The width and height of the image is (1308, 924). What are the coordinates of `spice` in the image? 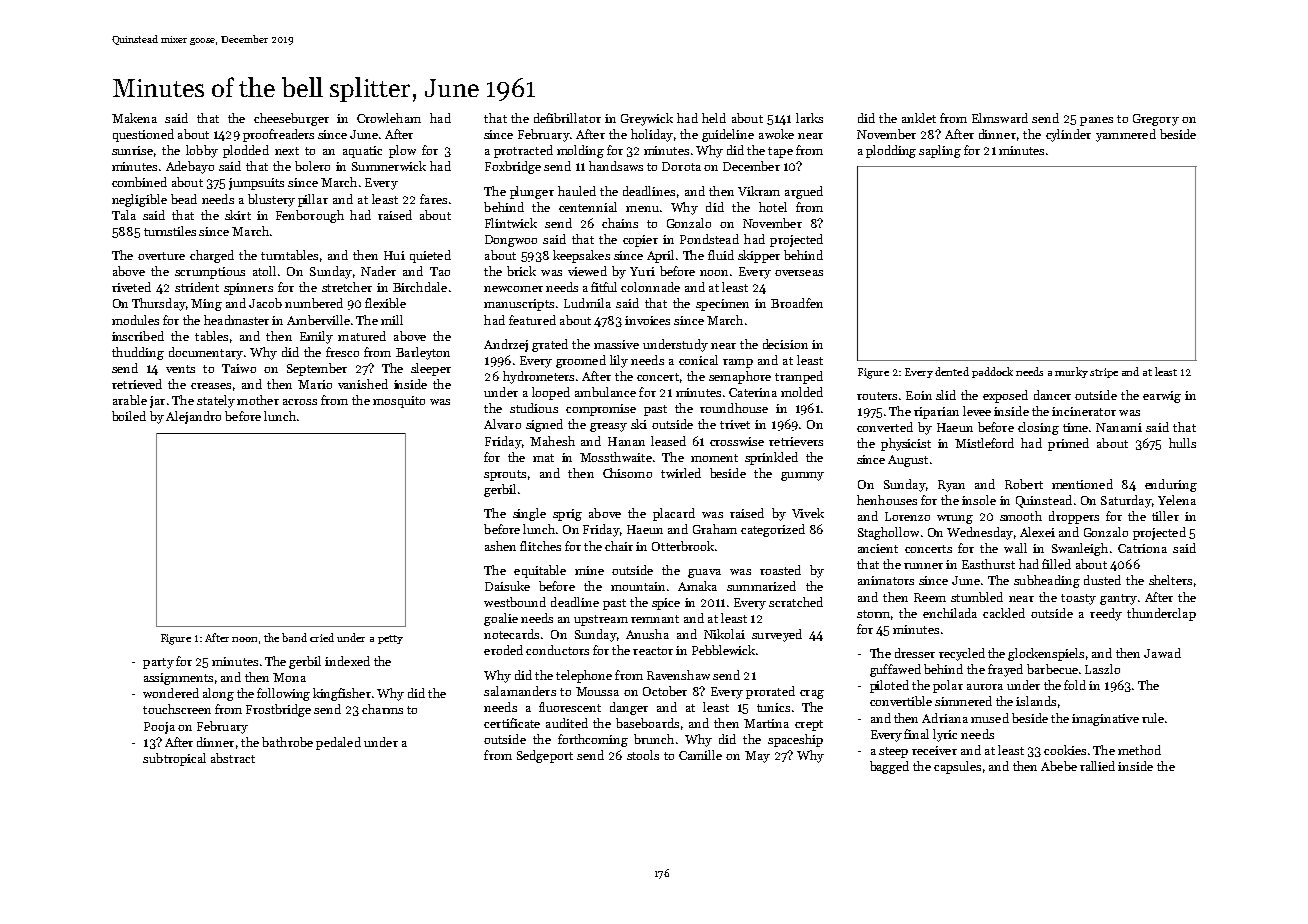 It's located at (666, 604).
